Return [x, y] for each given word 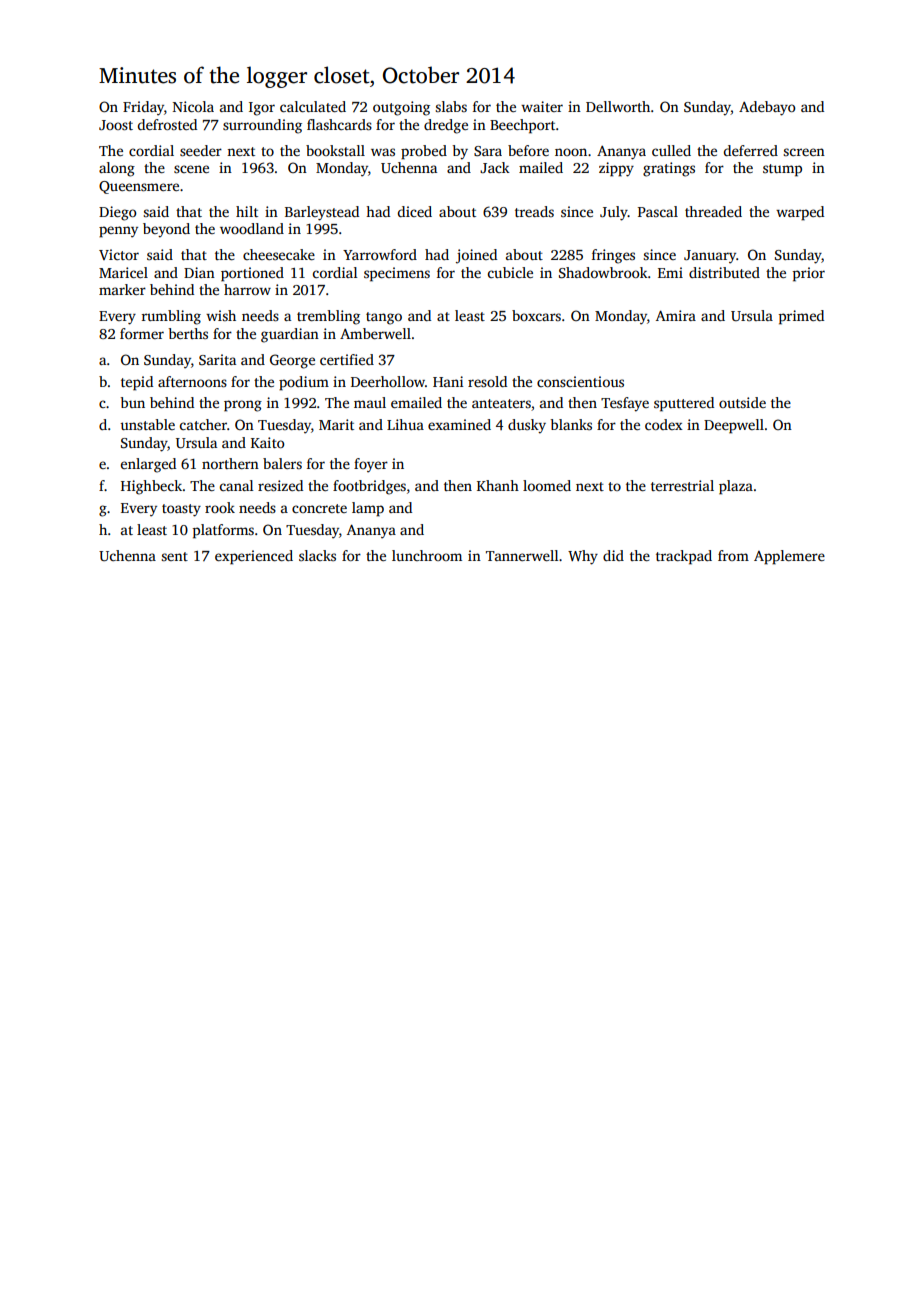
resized [280, 485]
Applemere [789, 557]
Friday [143, 108]
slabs [451, 106]
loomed [547, 485]
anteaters [501, 403]
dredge [446, 126]
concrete [319, 508]
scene [191, 169]
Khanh [498, 485]
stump [782, 170]
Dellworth [618, 106]
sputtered [684, 404]
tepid [137, 383]
